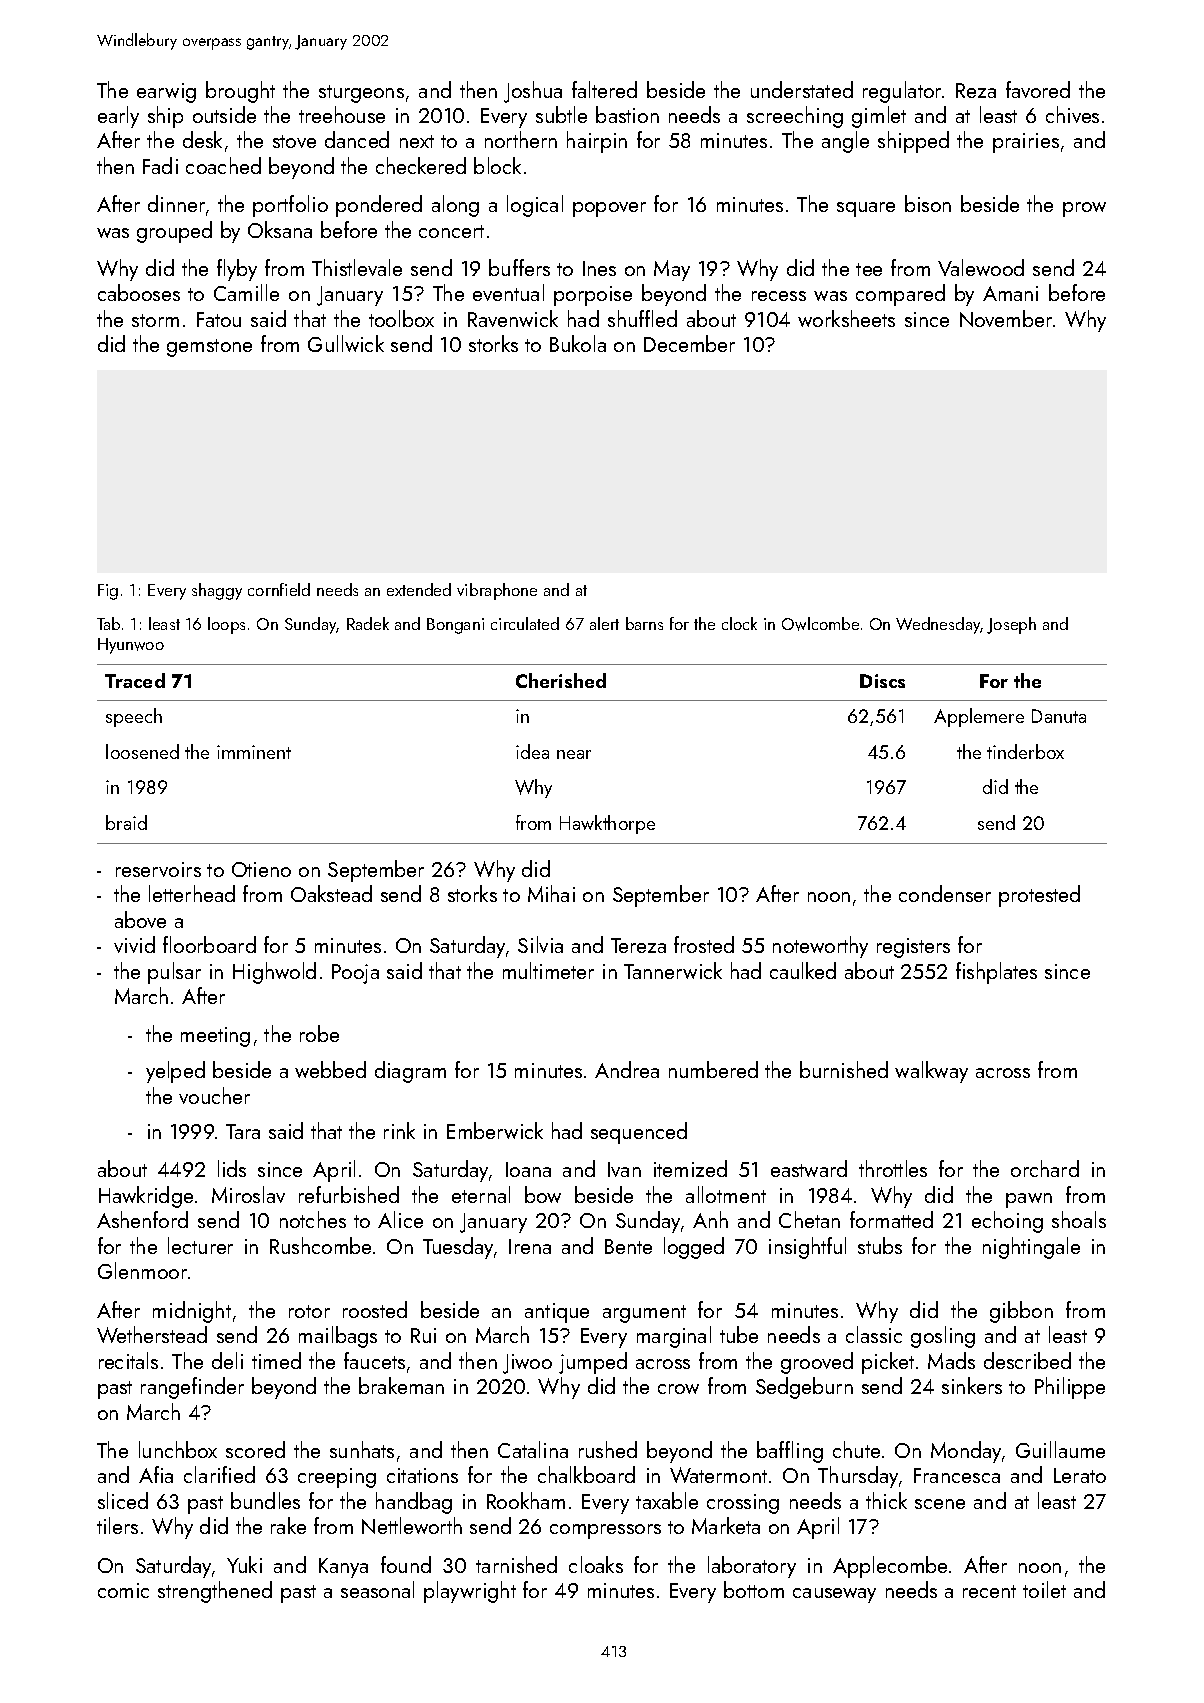  I want to click on burnished, so click(844, 1069).
